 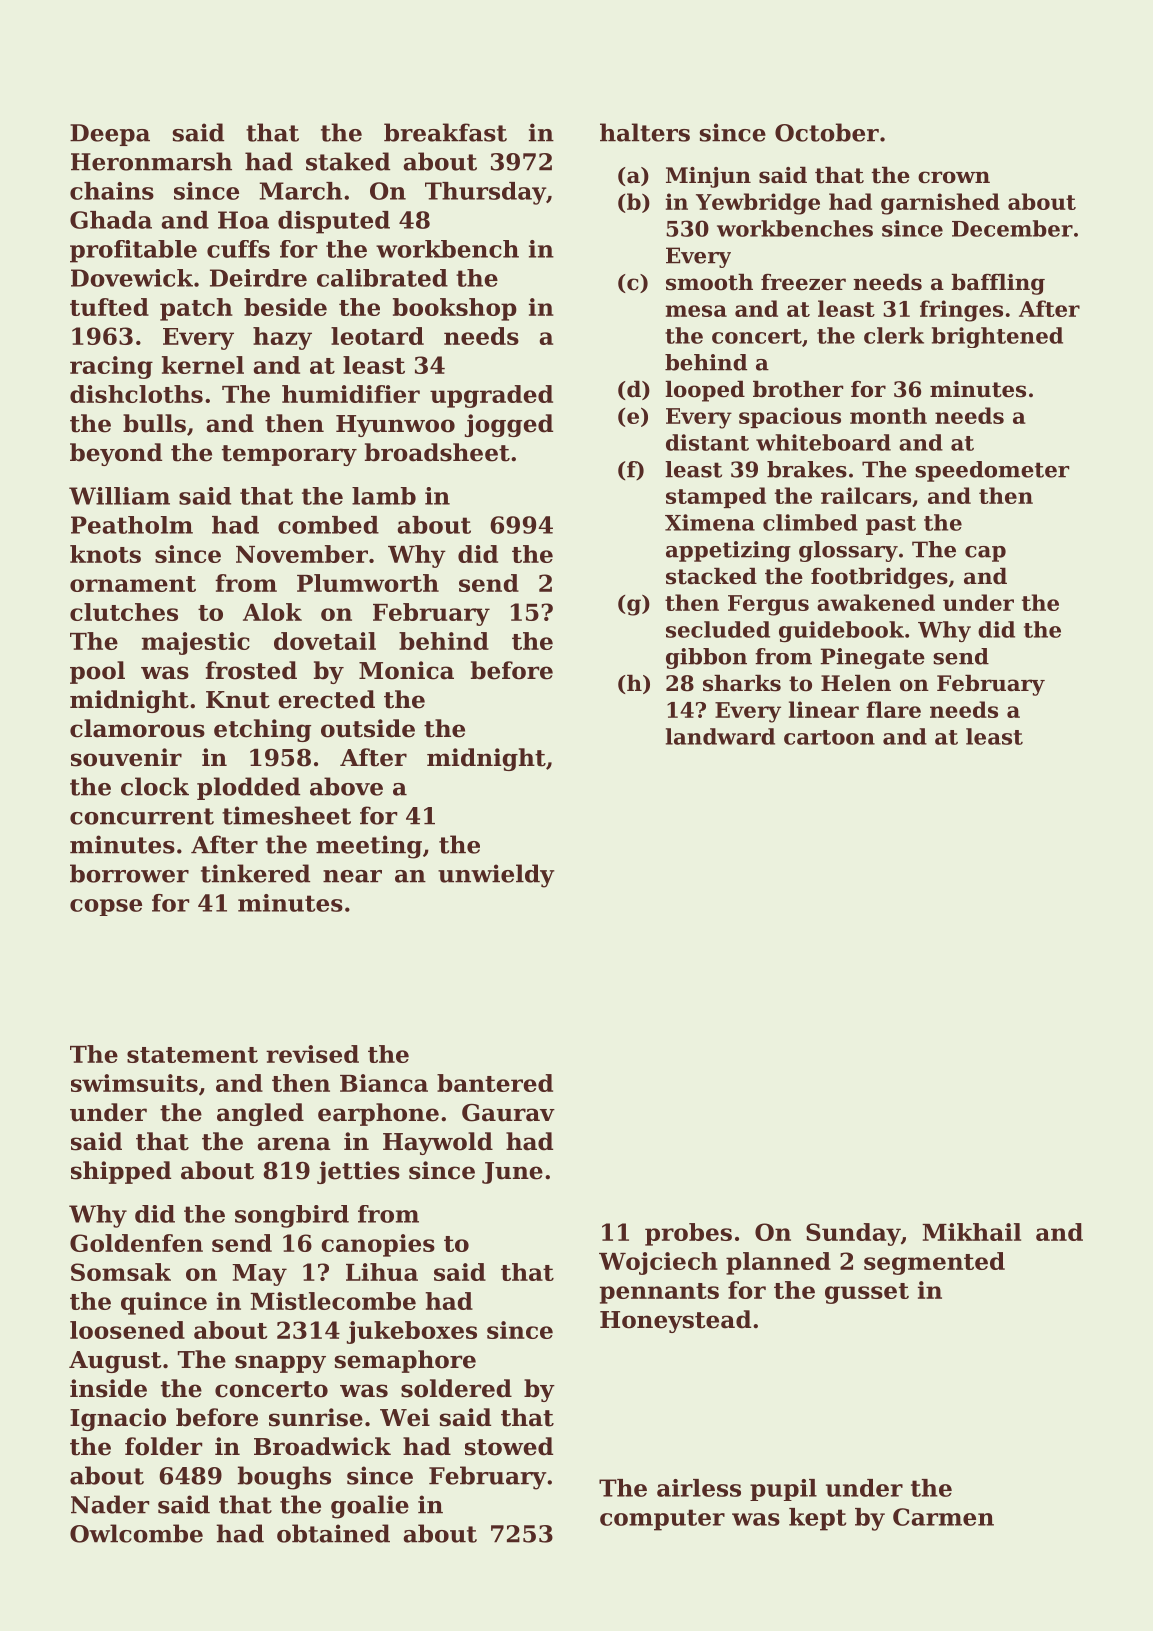 What do you see at coordinates (445, 132) in the document?
I see `breakfast` at bounding box center [445, 132].
